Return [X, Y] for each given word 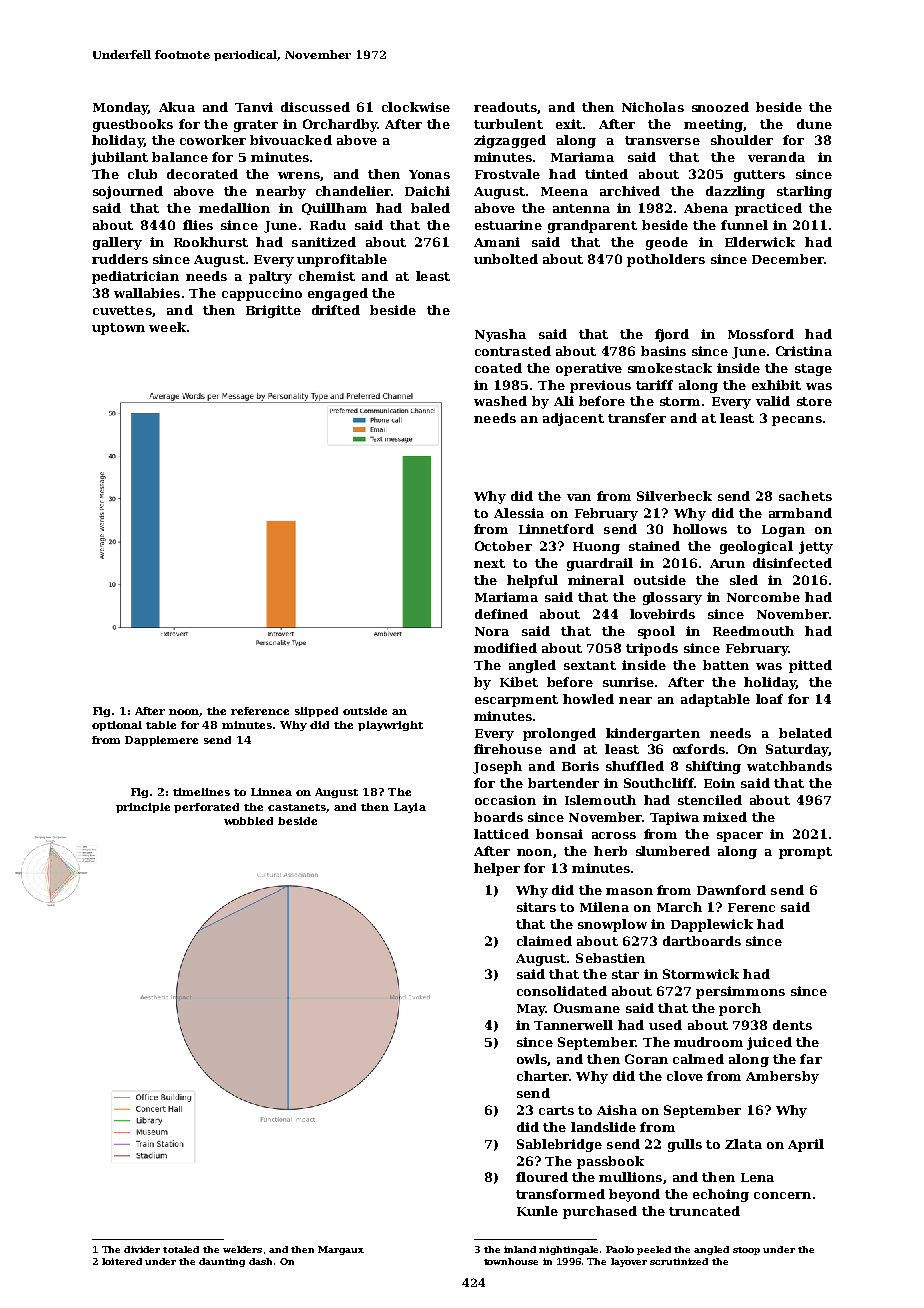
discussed [315, 107]
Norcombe [763, 597]
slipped [316, 712]
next [489, 563]
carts [556, 1110]
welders [242, 1249]
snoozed [720, 107]
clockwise [416, 107]
